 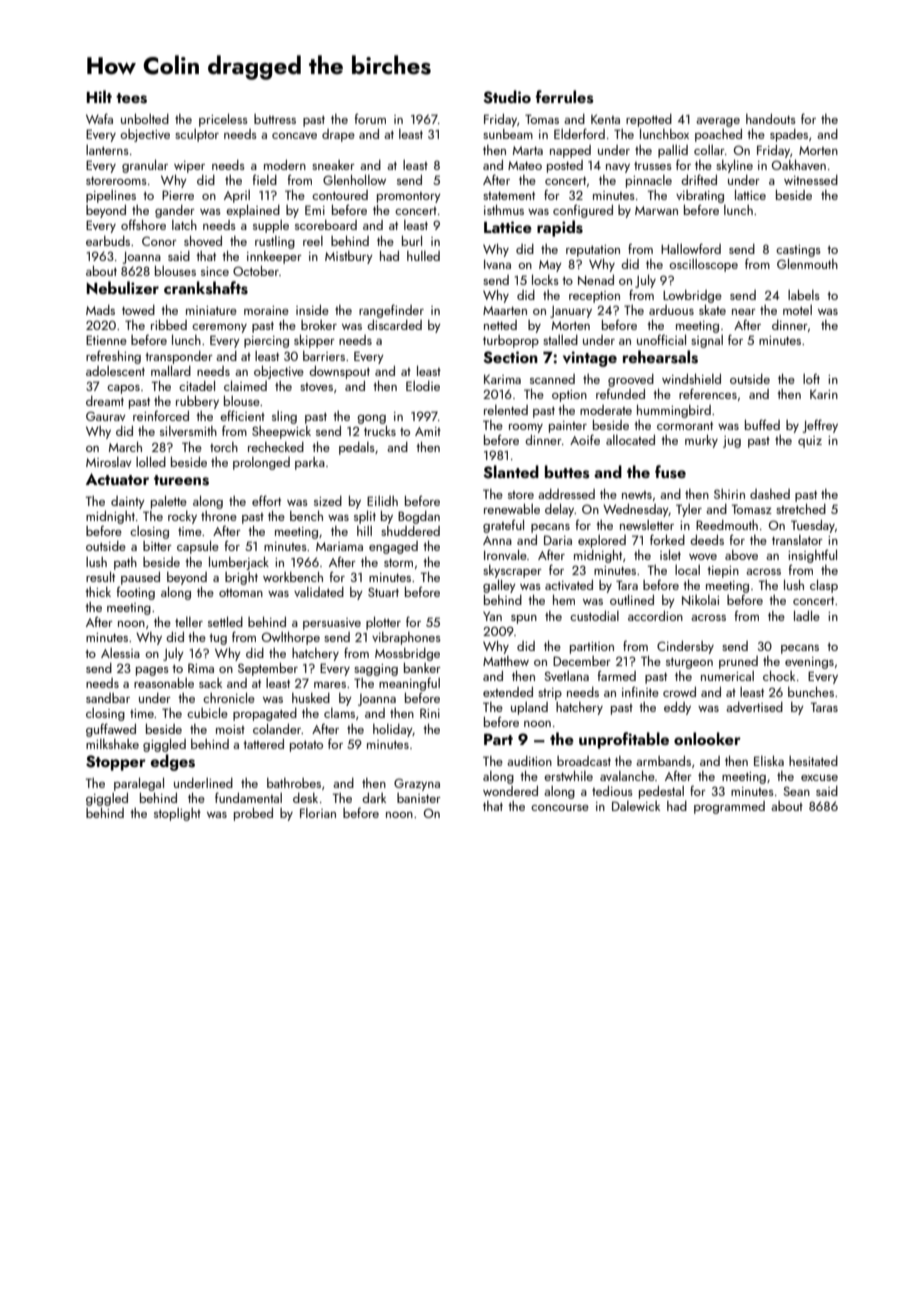 I want to click on stoplight, so click(x=177, y=814).
